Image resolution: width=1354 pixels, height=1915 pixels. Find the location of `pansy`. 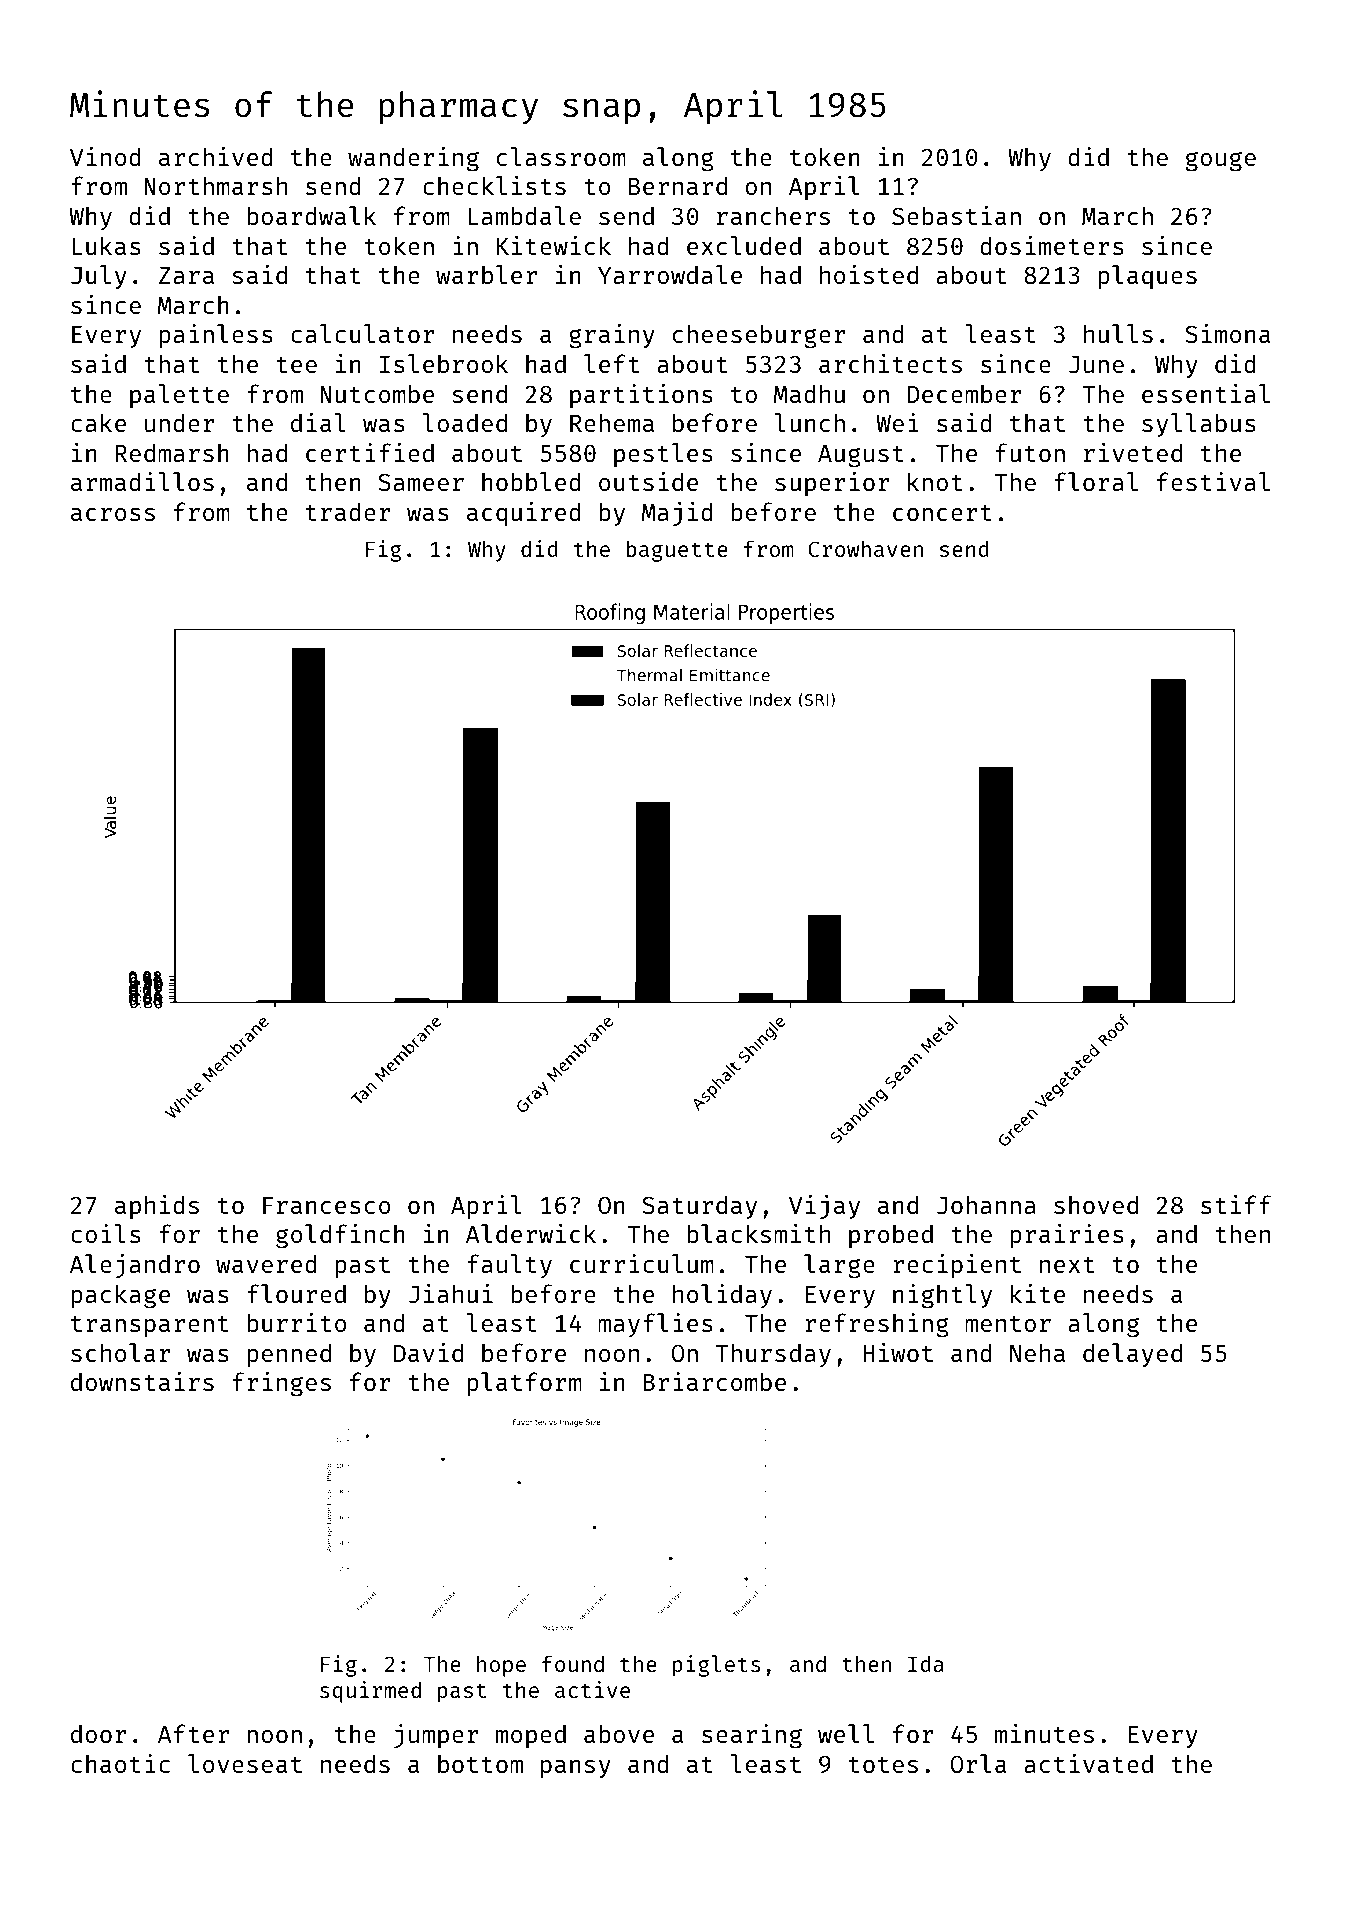

pansy is located at coordinates (576, 1769).
